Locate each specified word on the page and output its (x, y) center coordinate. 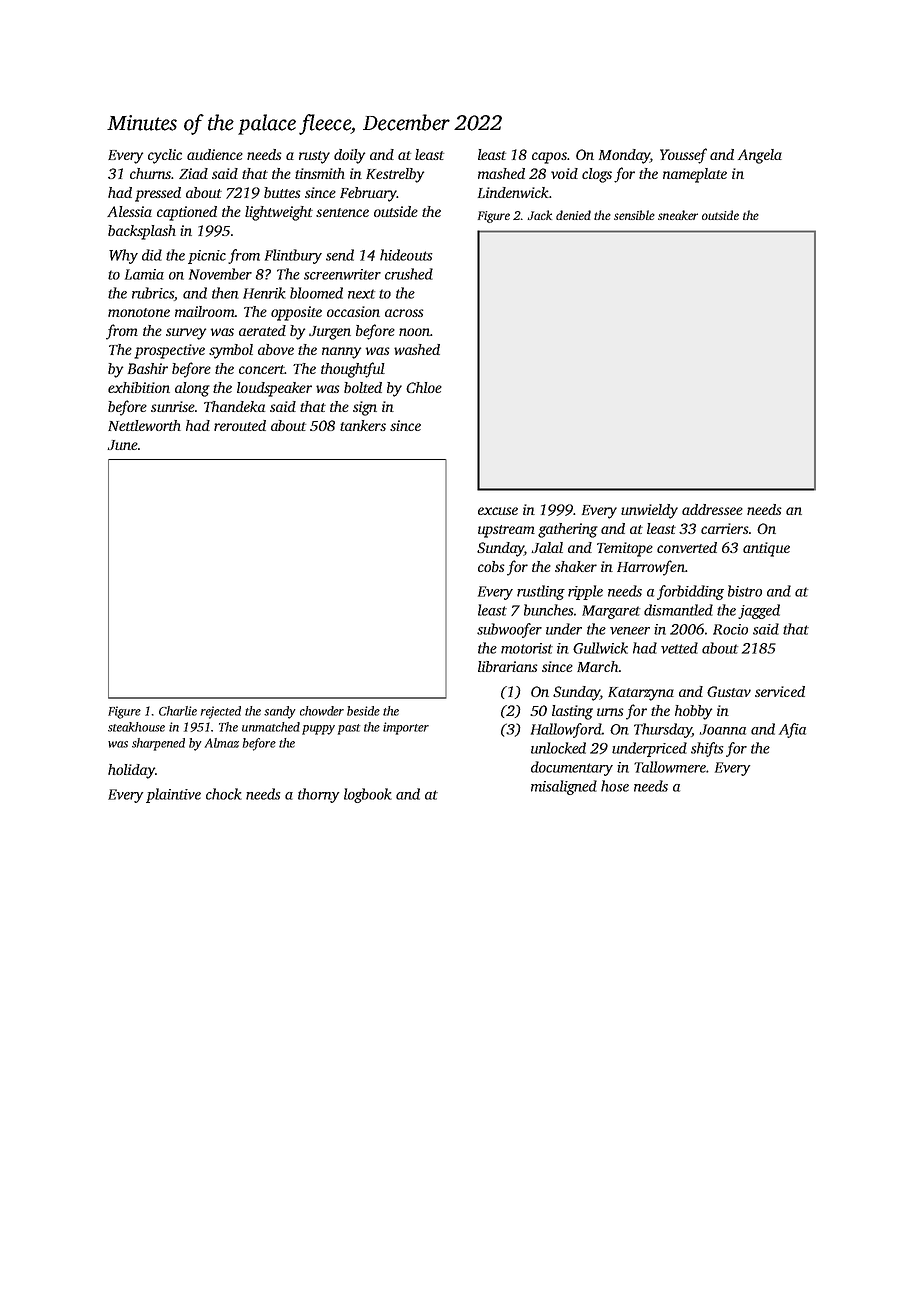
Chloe (424, 387)
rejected (221, 712)
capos (549, 158)
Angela (760, 156)
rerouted (240, 425)
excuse (498, 511)
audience (215, 154)
